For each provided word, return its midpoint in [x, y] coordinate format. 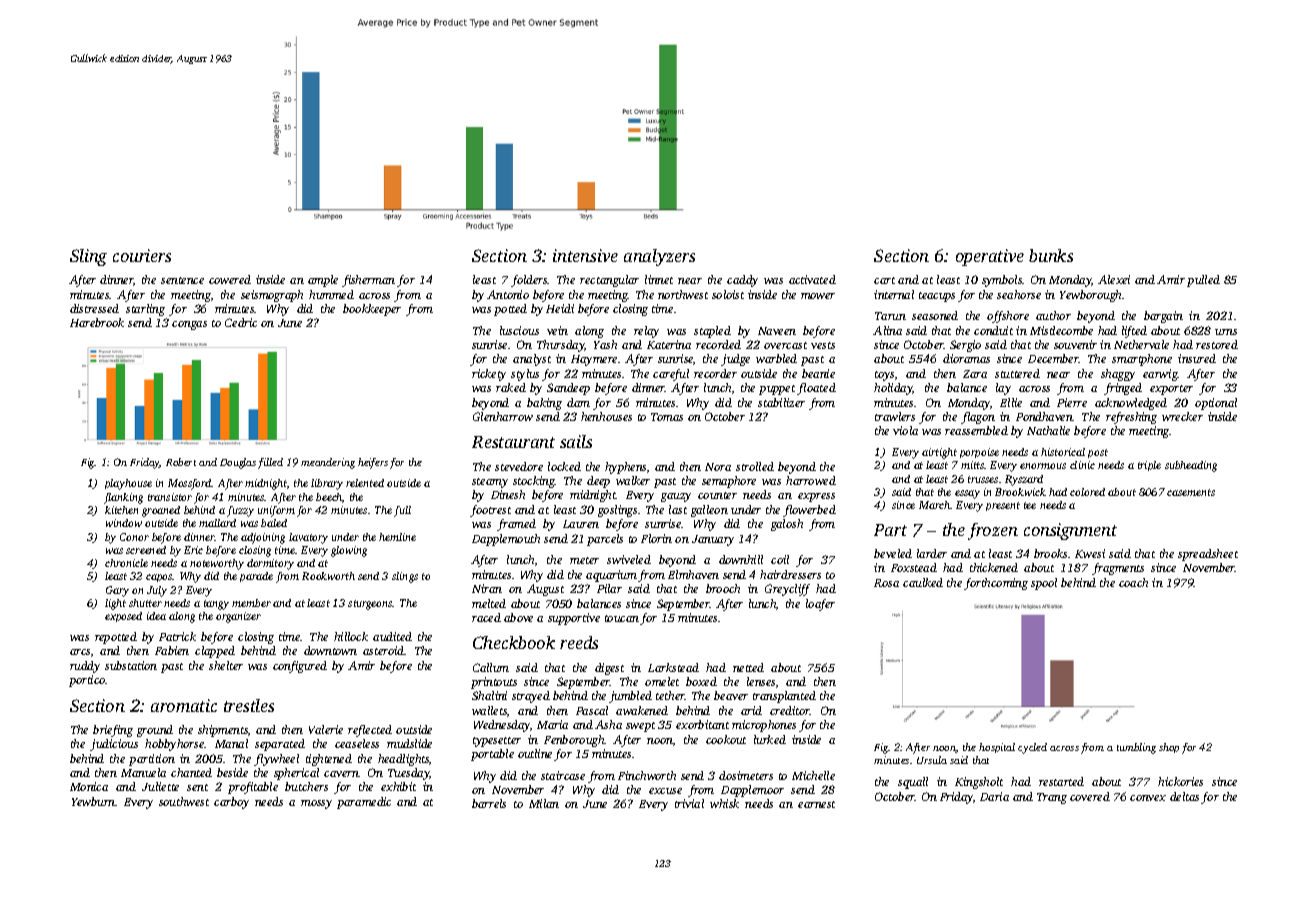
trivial [689, 803]
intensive [585, 255]
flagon [978, 418]
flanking [123, 498]
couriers [142, 255]
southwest [184, 801]
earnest [816, 804]
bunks [1051, 255]
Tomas [667, 417]
